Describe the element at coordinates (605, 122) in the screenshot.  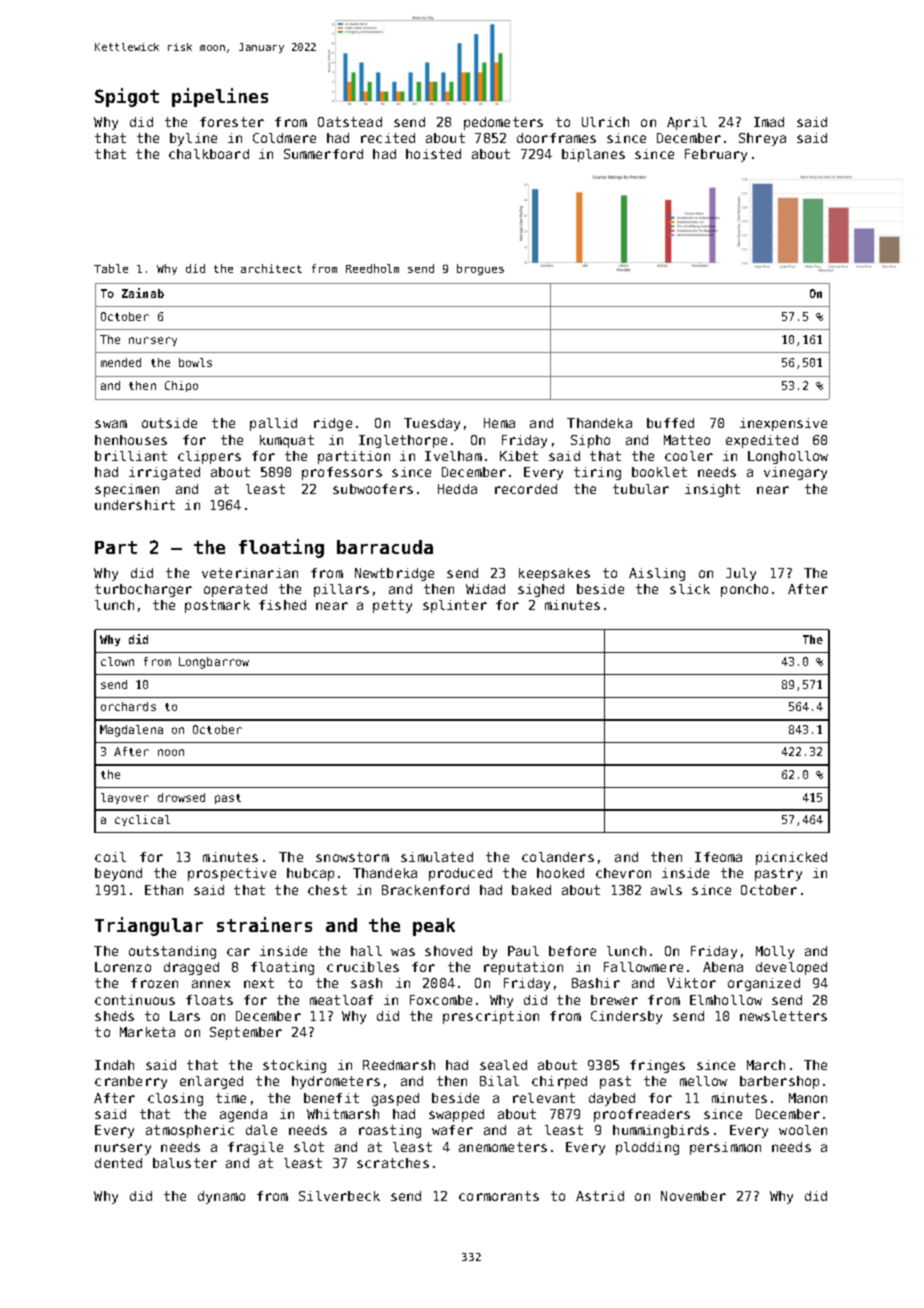
I see `Ulrich` at that location.
